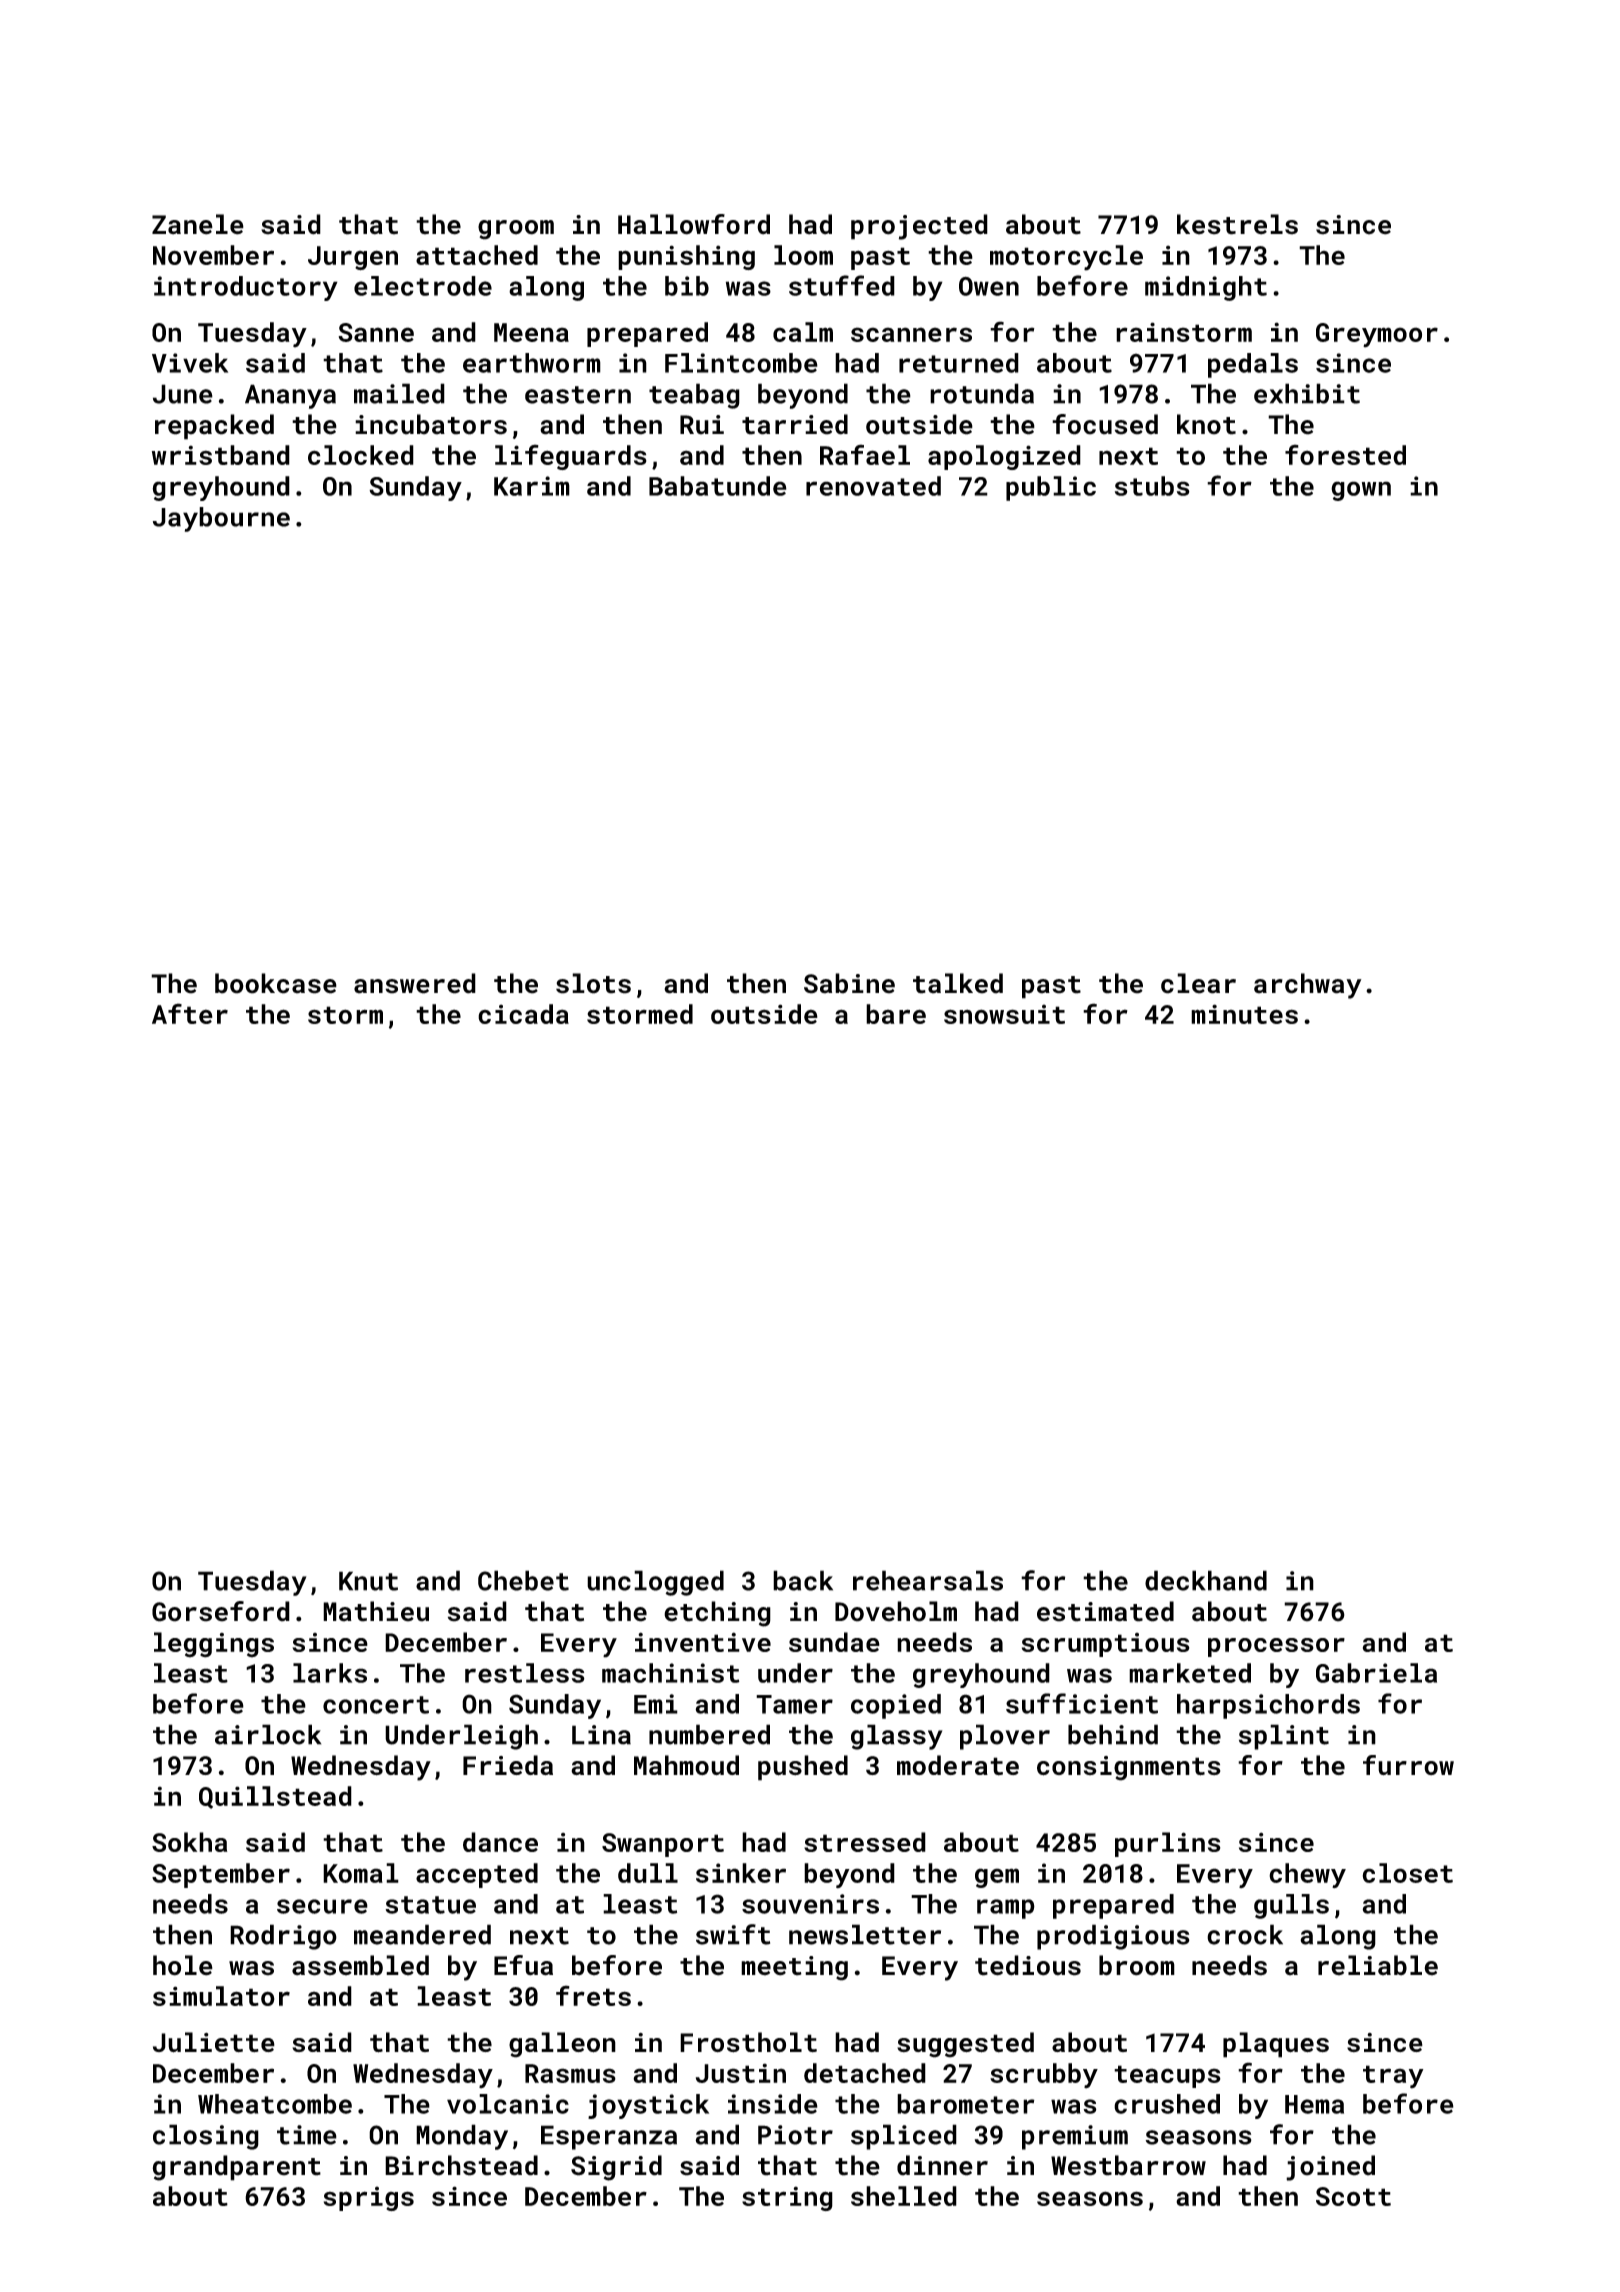 Image resolution: width=1620 pixels, height=2292 pixels. Describe the element at coordinates (1198, 983) in the screenshot. I see `clear` at that location.
